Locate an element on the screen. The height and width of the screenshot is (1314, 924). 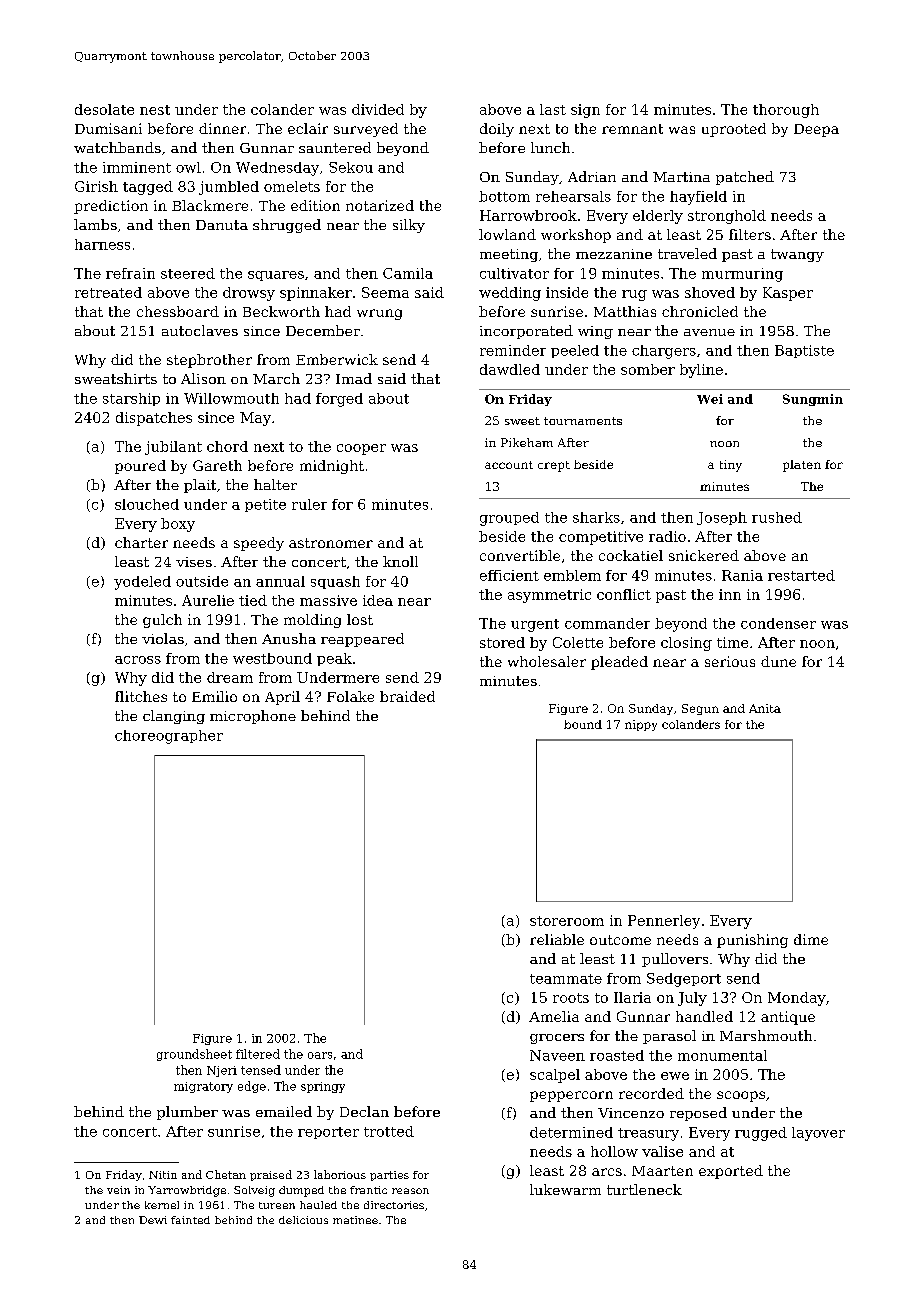
conflict is located at coordinates (624, 594).
